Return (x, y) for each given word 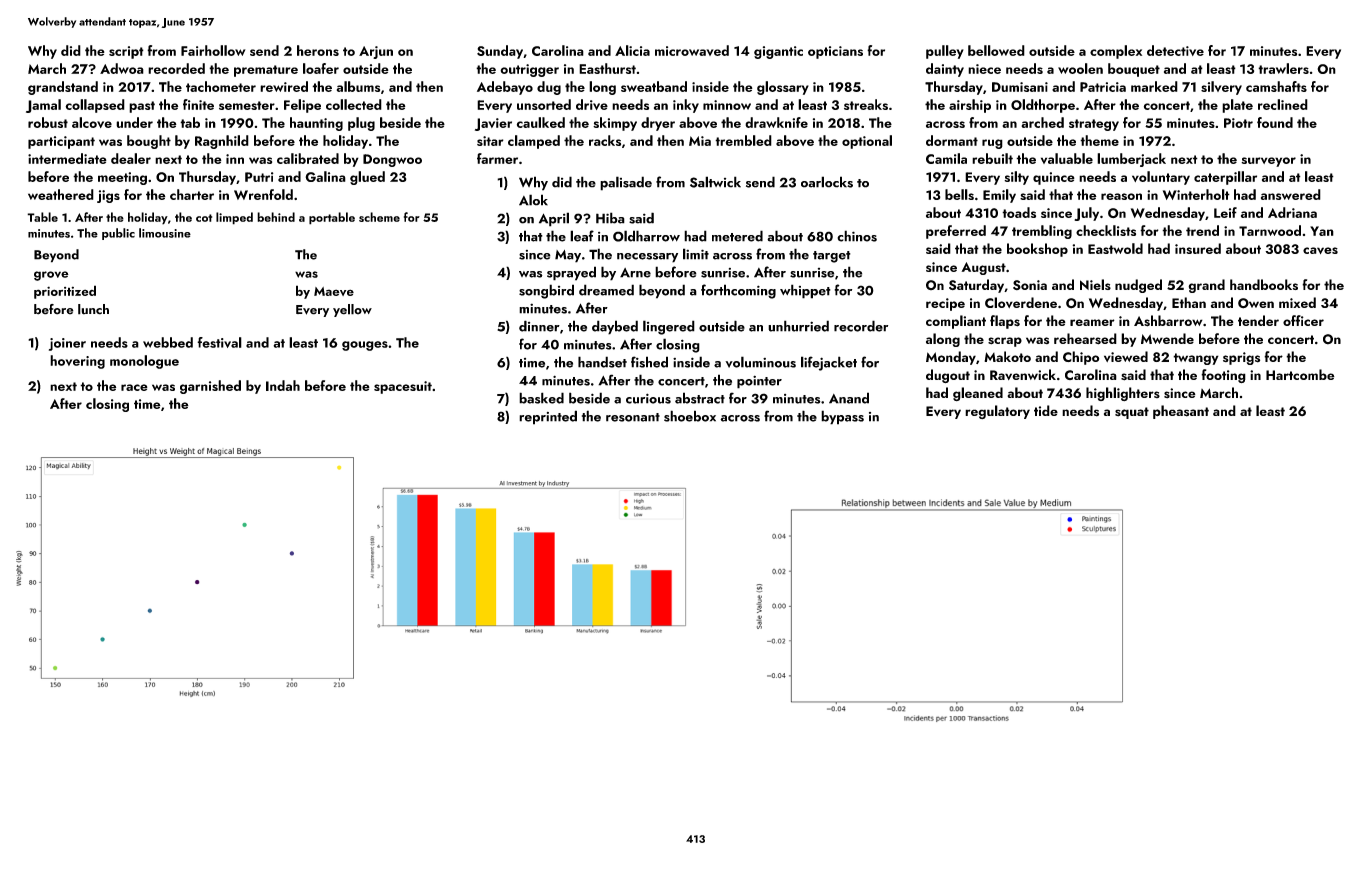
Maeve (334, 291)
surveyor (1268, 162)
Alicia (632, 50)
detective (1175, 50)
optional (867, 142)
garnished (210, 387)
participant (61, 142)
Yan (1322, 231)
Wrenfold (263, 194)
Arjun (376, 52)
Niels (1095, 284)
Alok (533, 200)
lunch (93, 309)
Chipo (1081, 358)
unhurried (798, 326)
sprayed (571, 273)
